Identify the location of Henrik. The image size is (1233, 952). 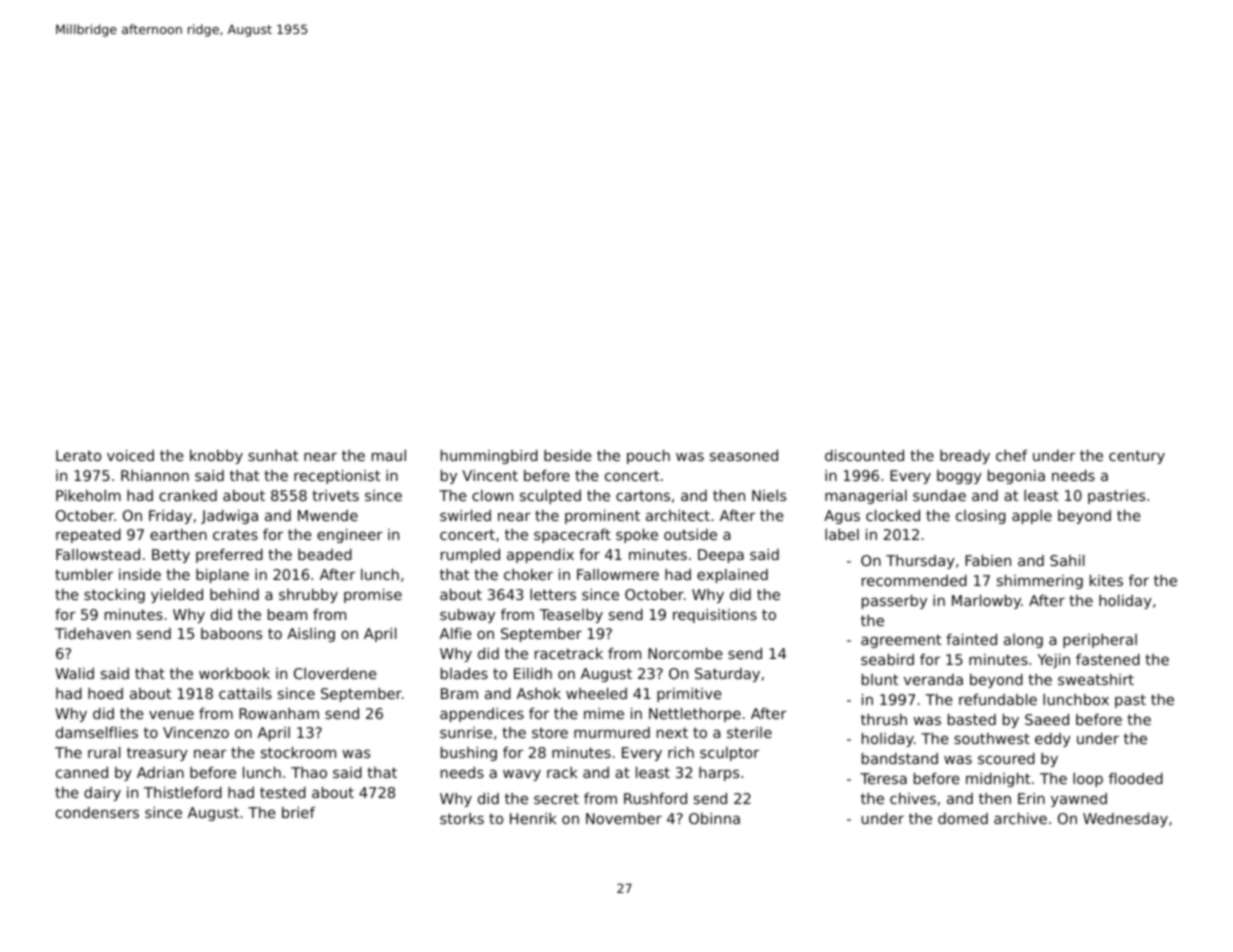
(533, 818).
